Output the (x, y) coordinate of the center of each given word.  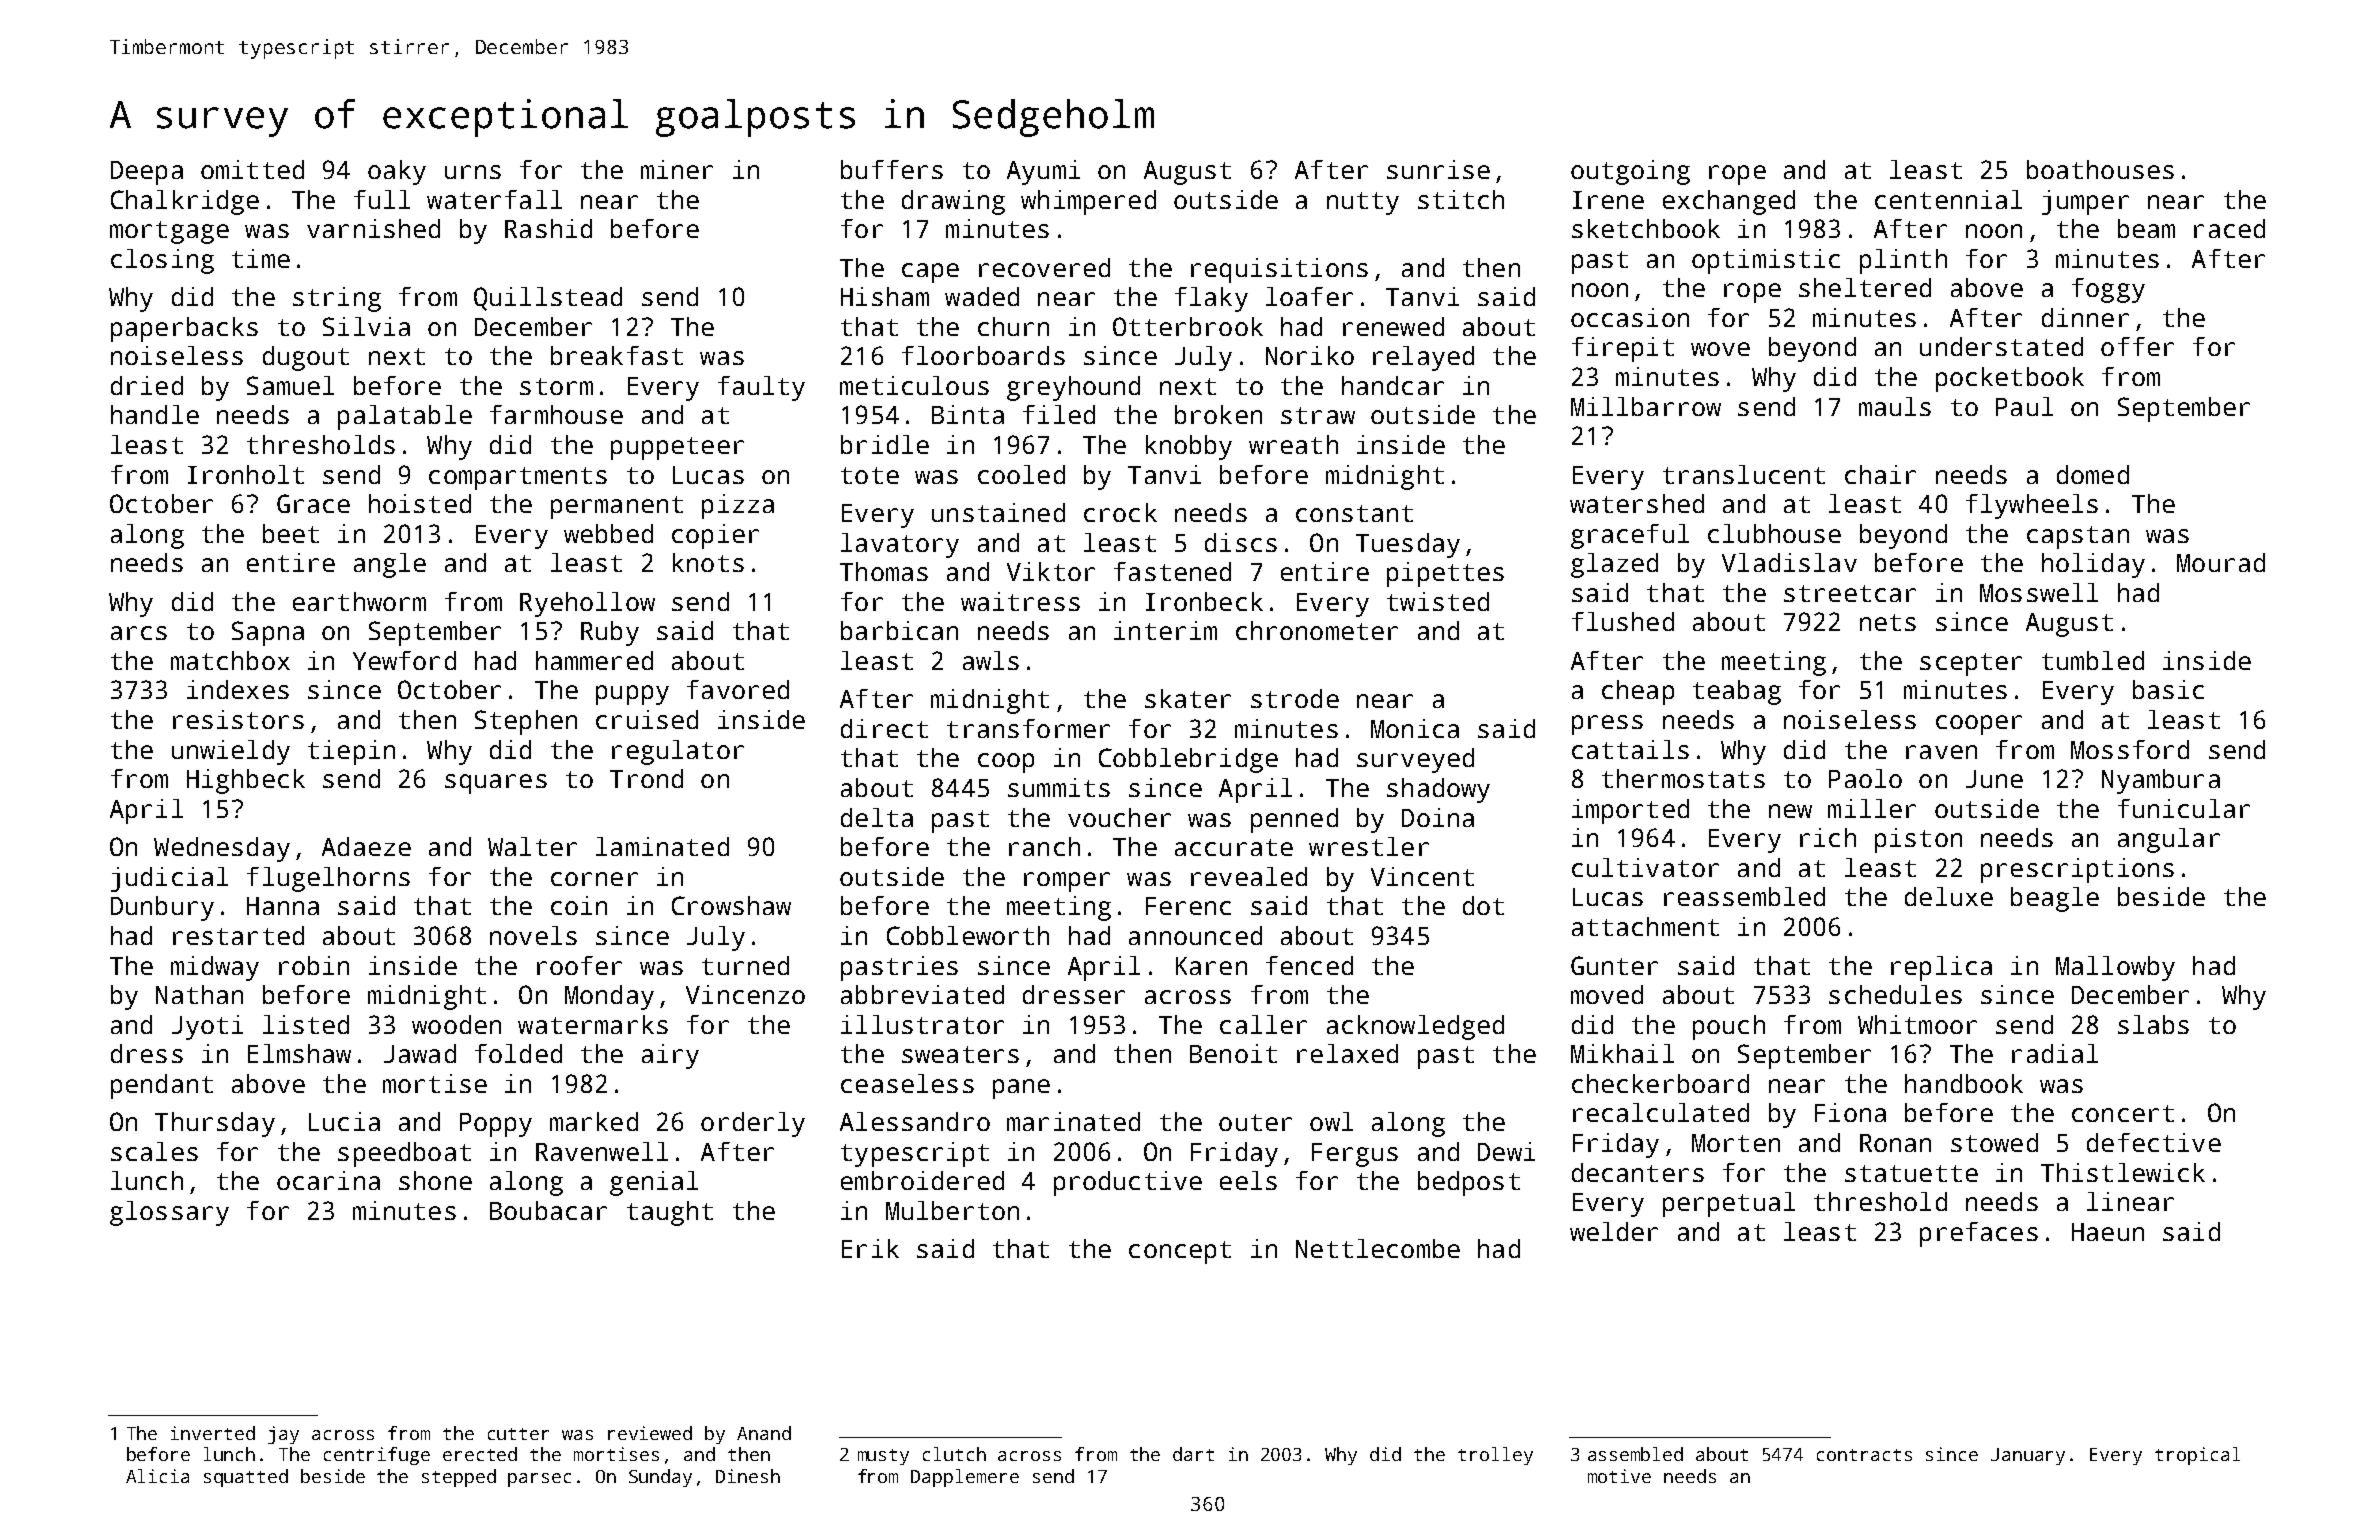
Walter (532, 846)
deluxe (1949, 896)
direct (884, 728)
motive (1619, 1476)
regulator (678, 752)
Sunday (660, 1478)
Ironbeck (1204, 601)
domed (2093, 474)
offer (2137, 346)
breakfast (617, 355)
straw (1318, 415)
